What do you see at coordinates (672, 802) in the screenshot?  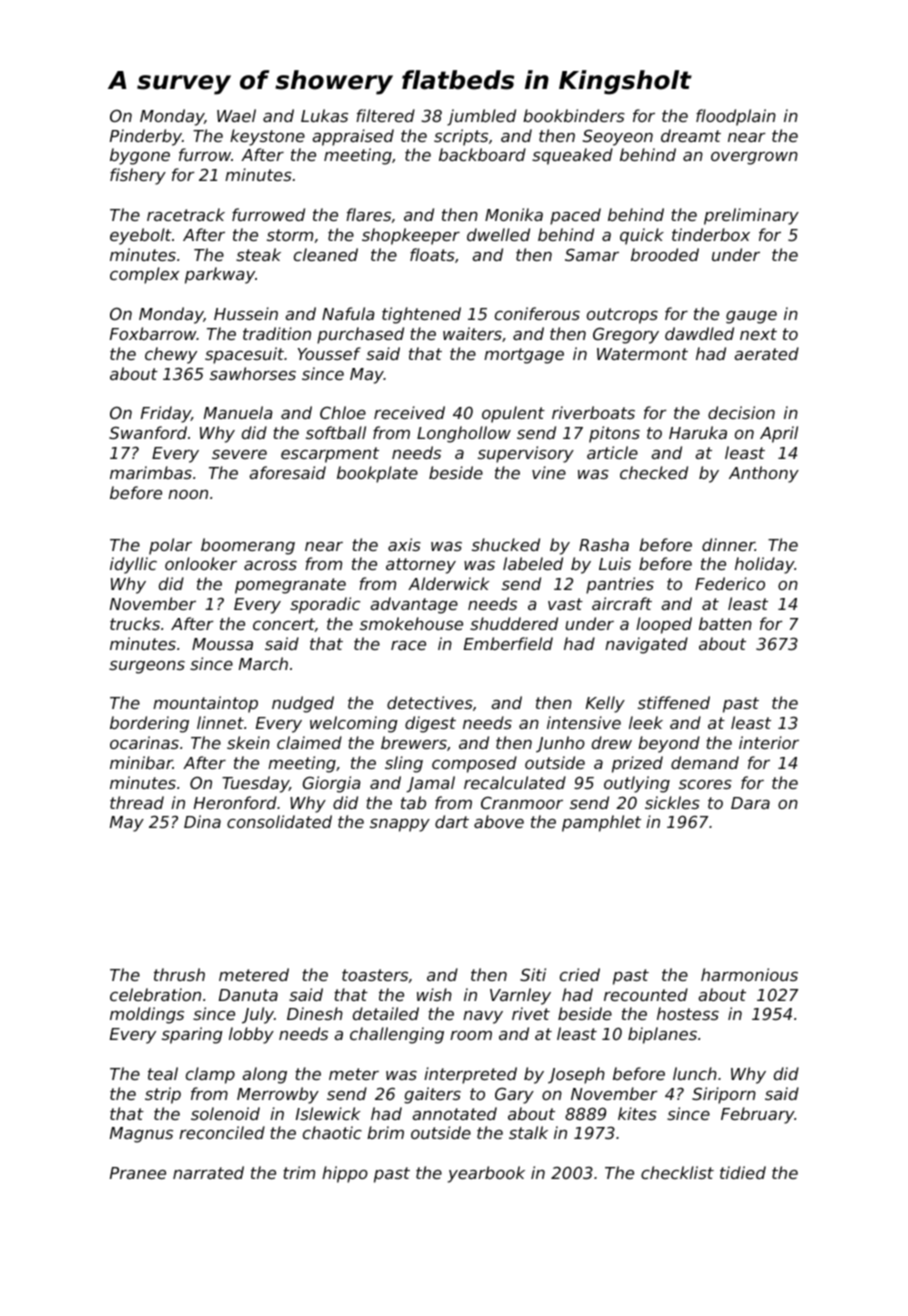 I see `sickles` at bounding box center [672, 802].
